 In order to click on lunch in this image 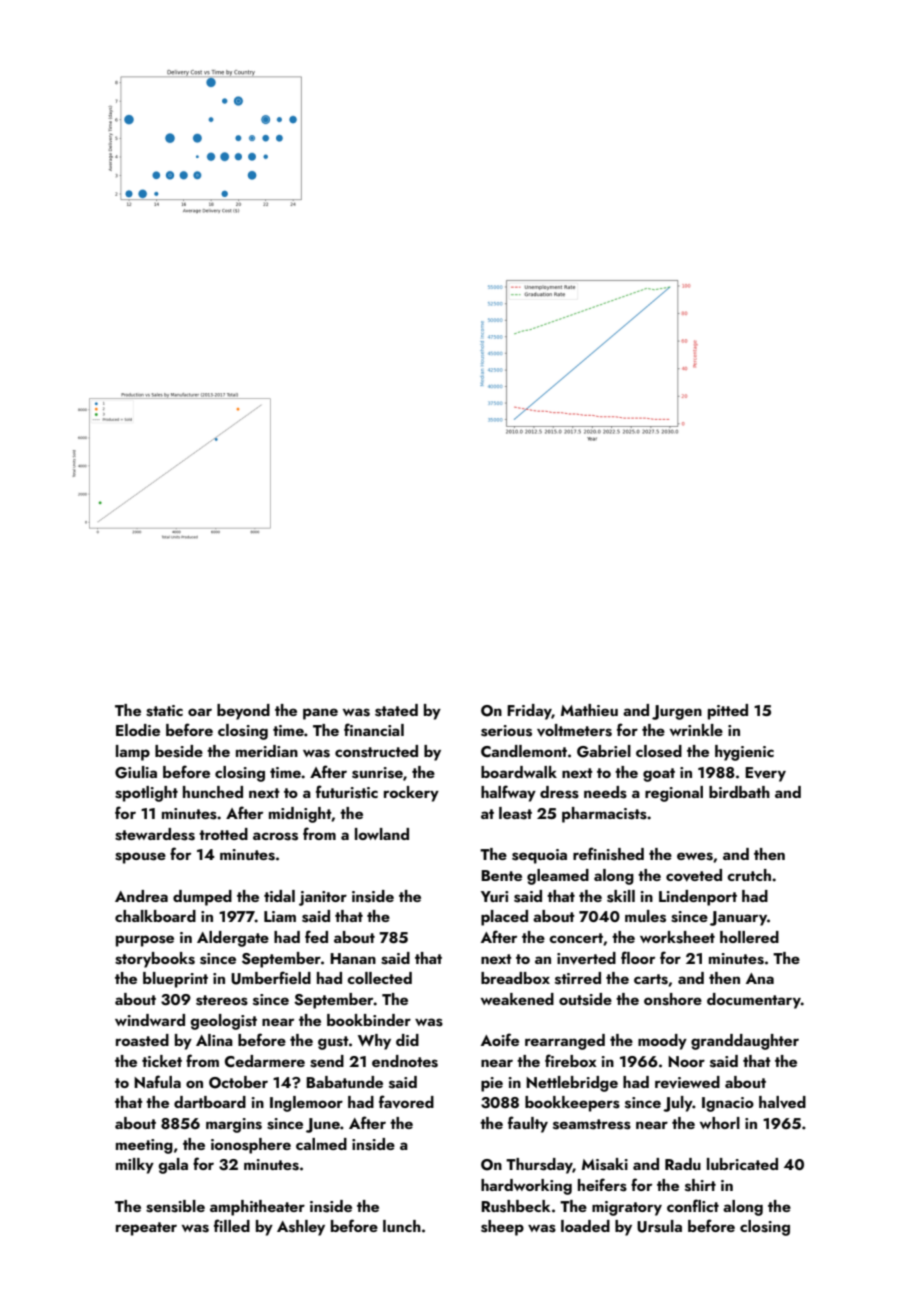, I will do `click(402, 1226)`.
